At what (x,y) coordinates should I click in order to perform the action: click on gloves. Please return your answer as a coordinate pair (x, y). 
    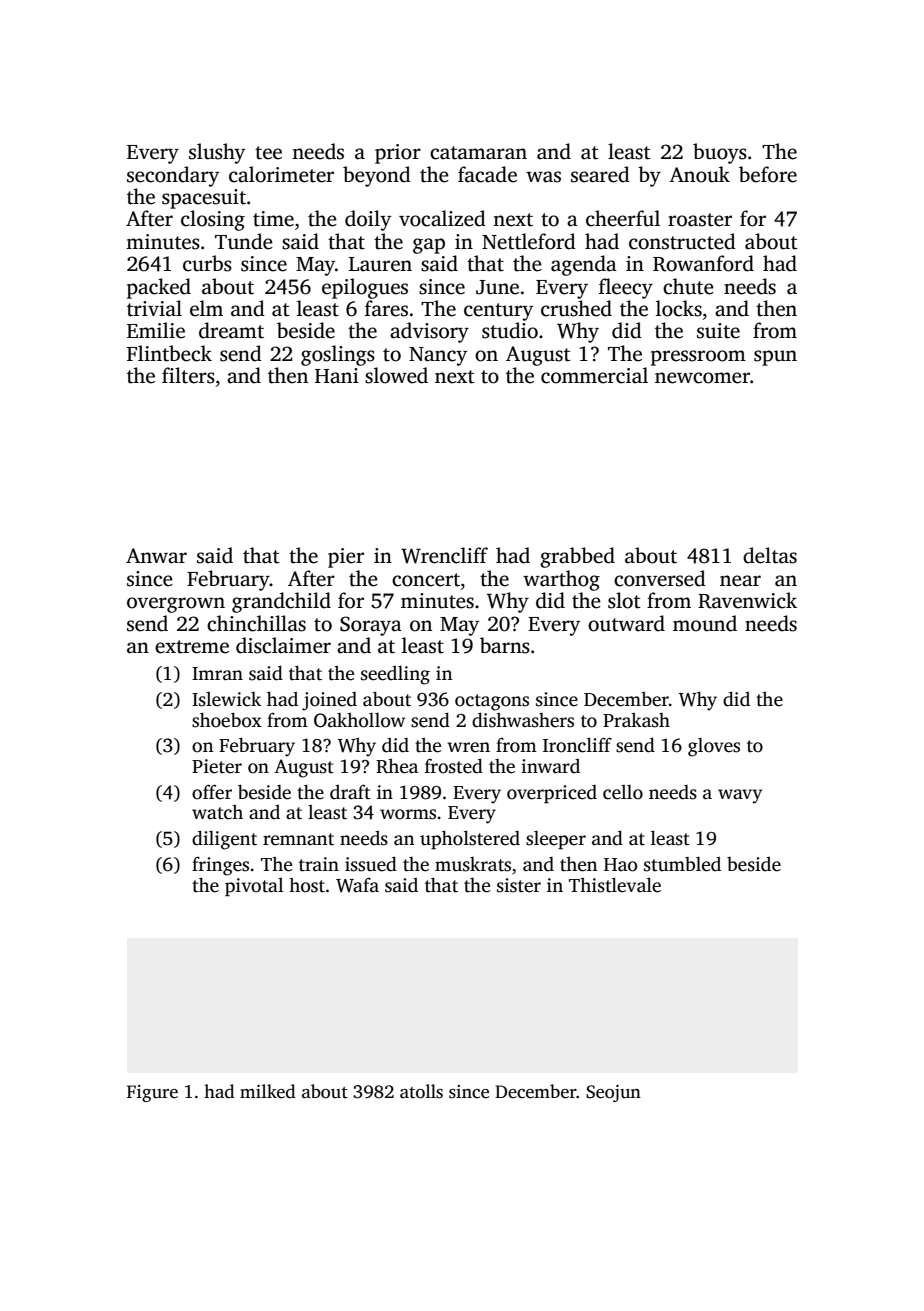
    Looking at the image, I should click on (714, 747).
